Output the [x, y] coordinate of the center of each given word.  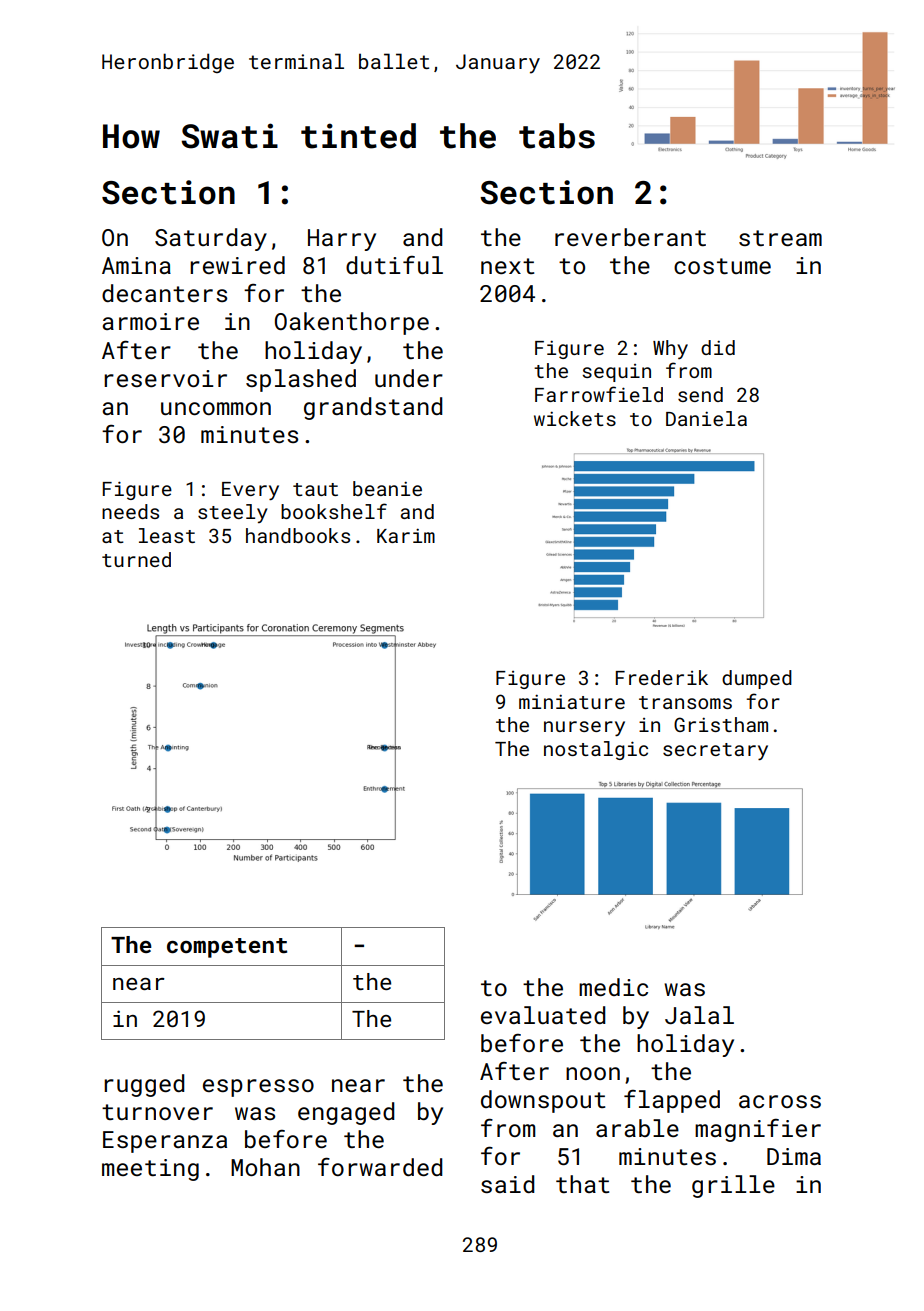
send [700, 394]
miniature [572, 701]
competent [227, 948]
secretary [715, 751]
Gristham [721, 724]
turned [136, 559]
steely [233, 513]
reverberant [630, 237]
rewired [237, 265]
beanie [387, 488]
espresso [258, 1088]
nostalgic [596, 750]
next [507, 266]
